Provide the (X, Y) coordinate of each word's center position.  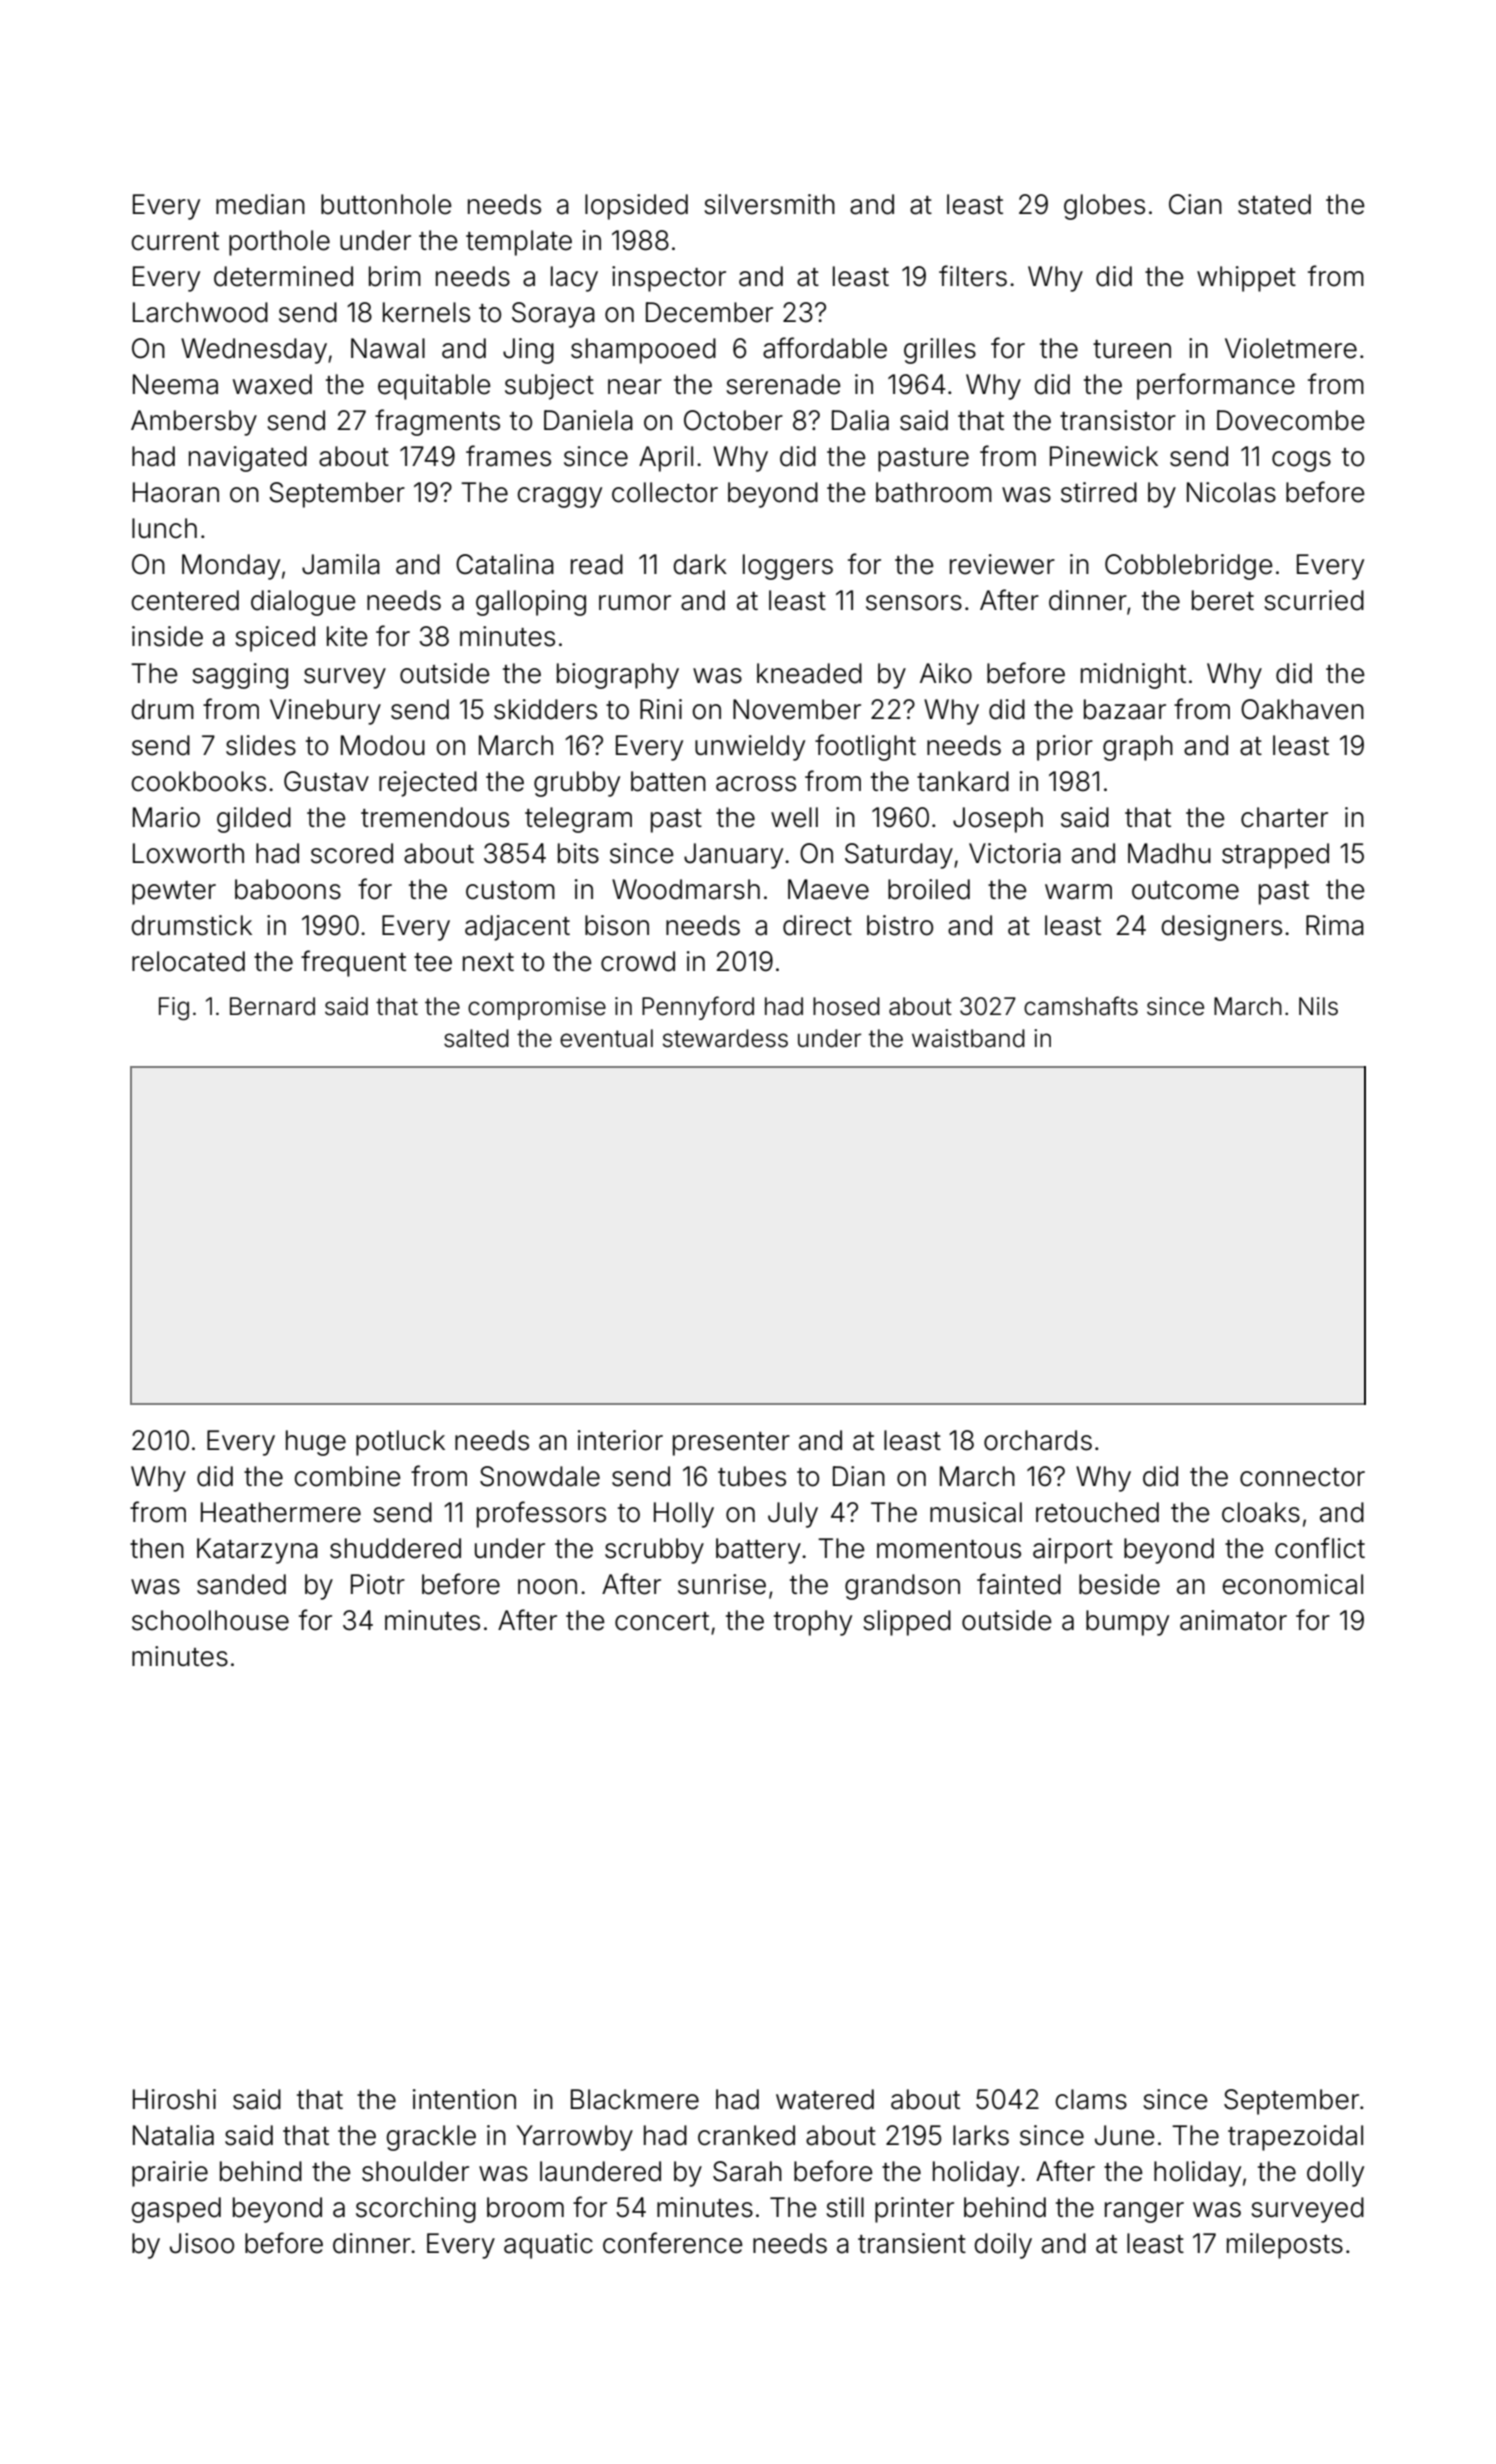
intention (464, 2099)
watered (825, 2099)
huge (316, 1443)
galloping (531, 603)
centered (185, 600)
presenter (731, 1444)
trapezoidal (1295, 2138)
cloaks (1261, 1512)
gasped (176, 2210)
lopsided (636, 207)
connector (1302, 1477)
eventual (606, 1038)
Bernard (272, 1006)
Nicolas (1231, 492)
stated (1274, 204)
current (175, 241)
